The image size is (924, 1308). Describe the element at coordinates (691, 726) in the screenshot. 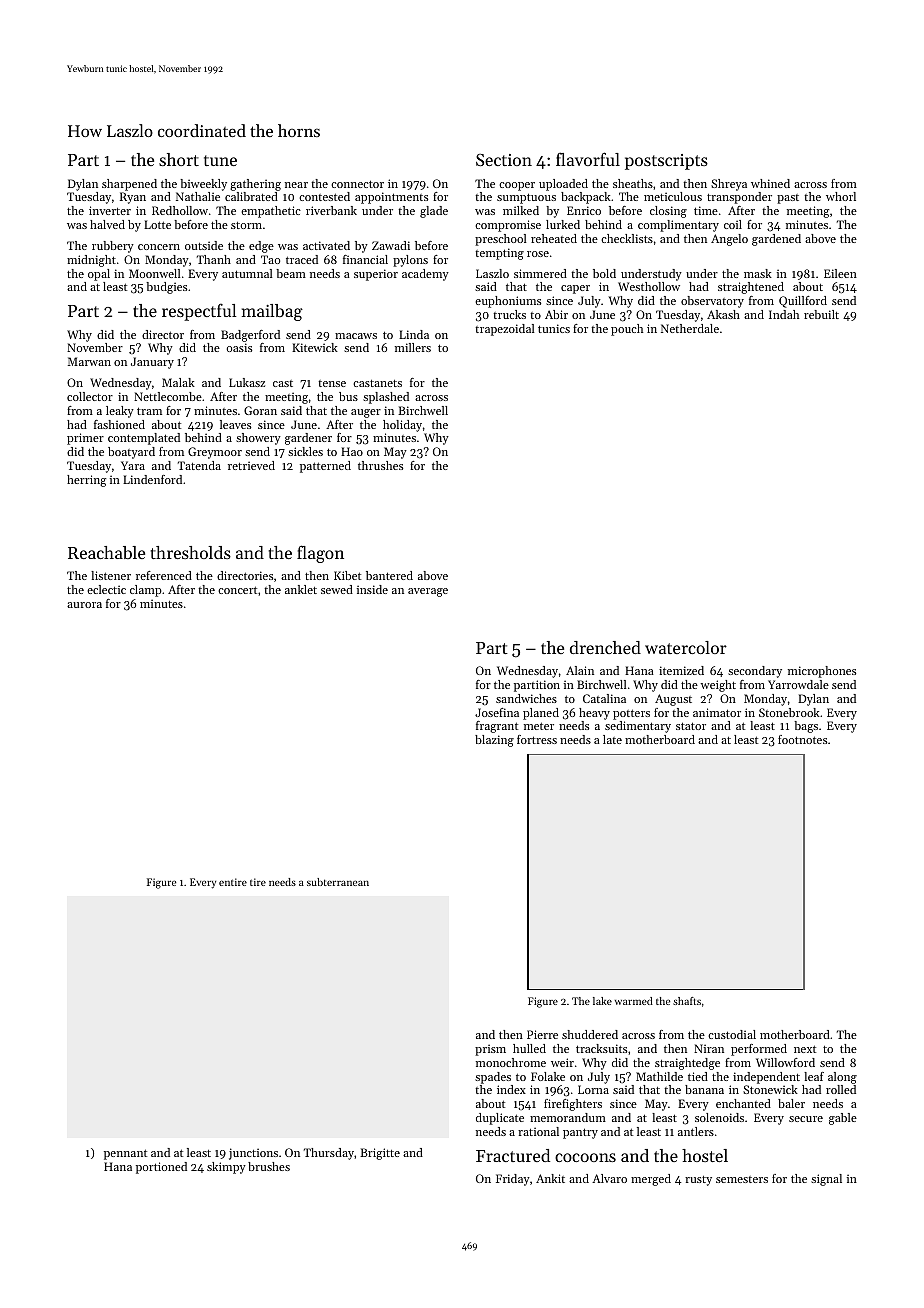

I see `stator` at that location.
